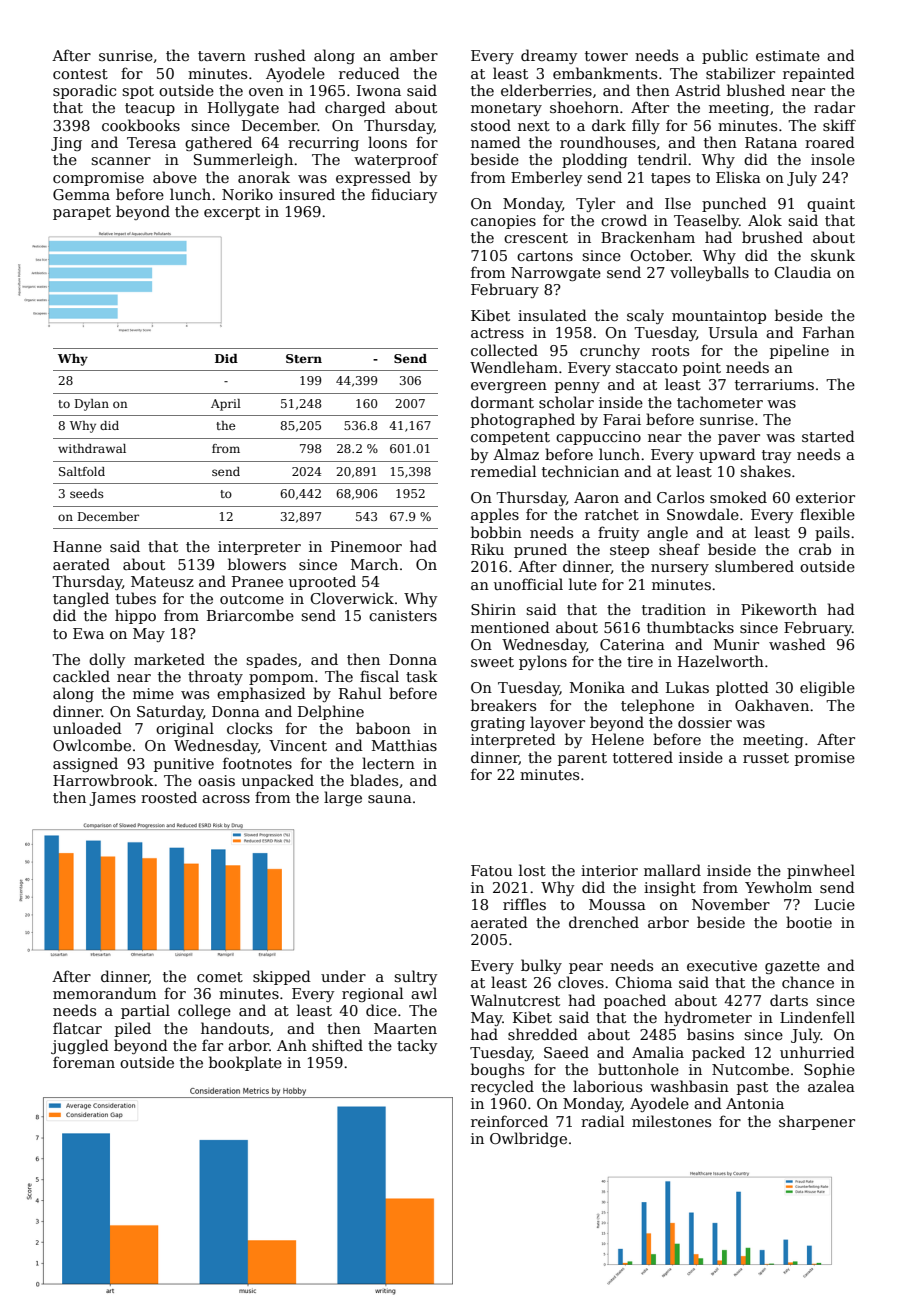 The height and width of the screenshot is (1316, 908). What do you see at coordinates (304, 358) in the screenshot?
I see `Stern` at bounding box center [304, 358].
